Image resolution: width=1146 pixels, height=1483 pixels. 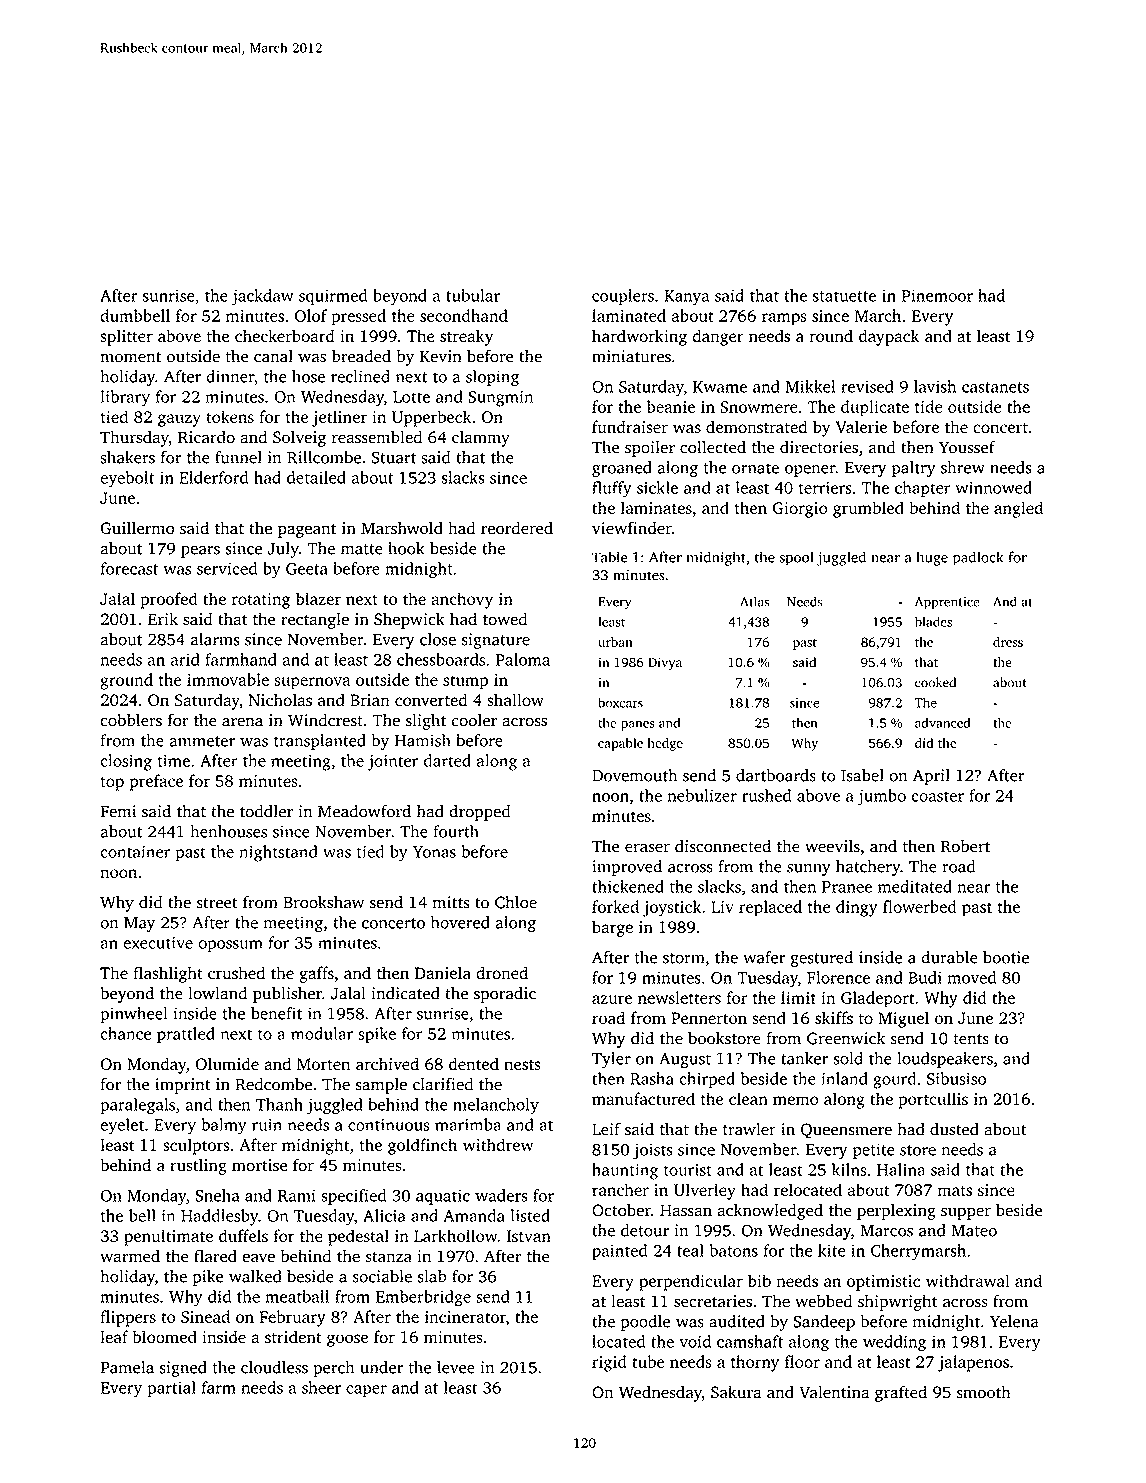 What do you see at coordinates (230, 376) in the page?
I see `dinner` at bounding box center [230, 376].
